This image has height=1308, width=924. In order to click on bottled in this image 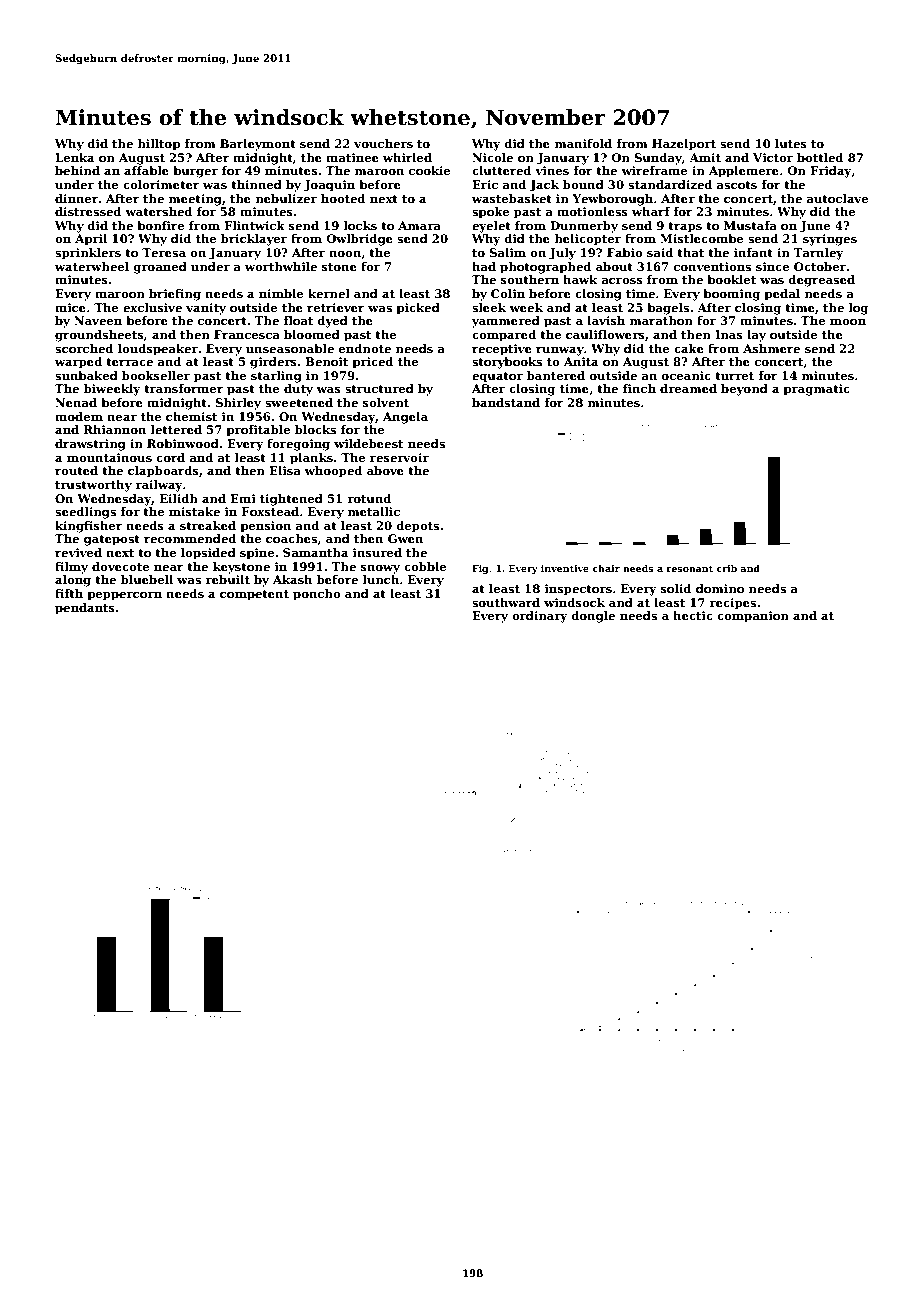, I will do `click(820, 157)`.
